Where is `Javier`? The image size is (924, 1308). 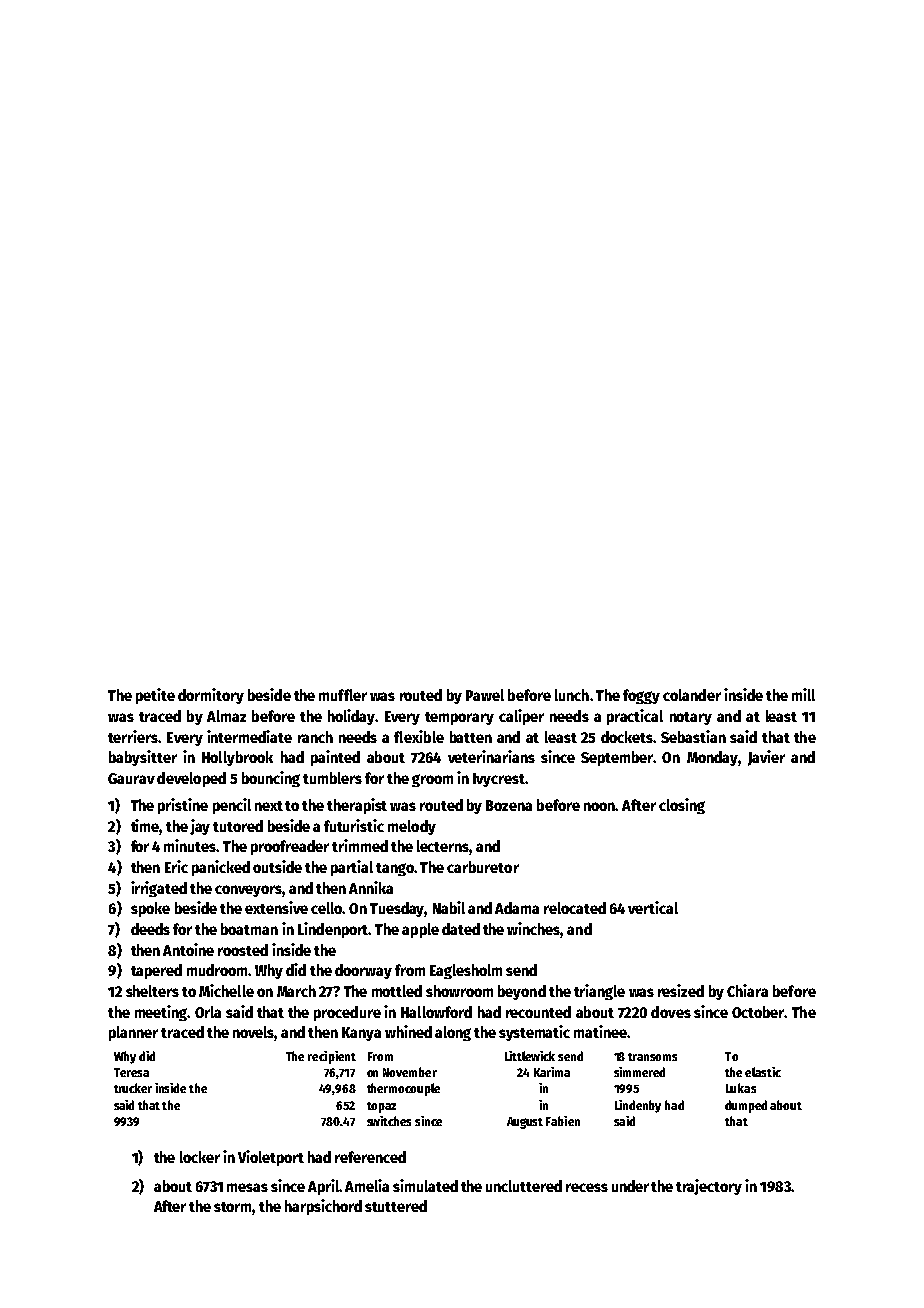 Javier is located at coordinates (766, 758).
